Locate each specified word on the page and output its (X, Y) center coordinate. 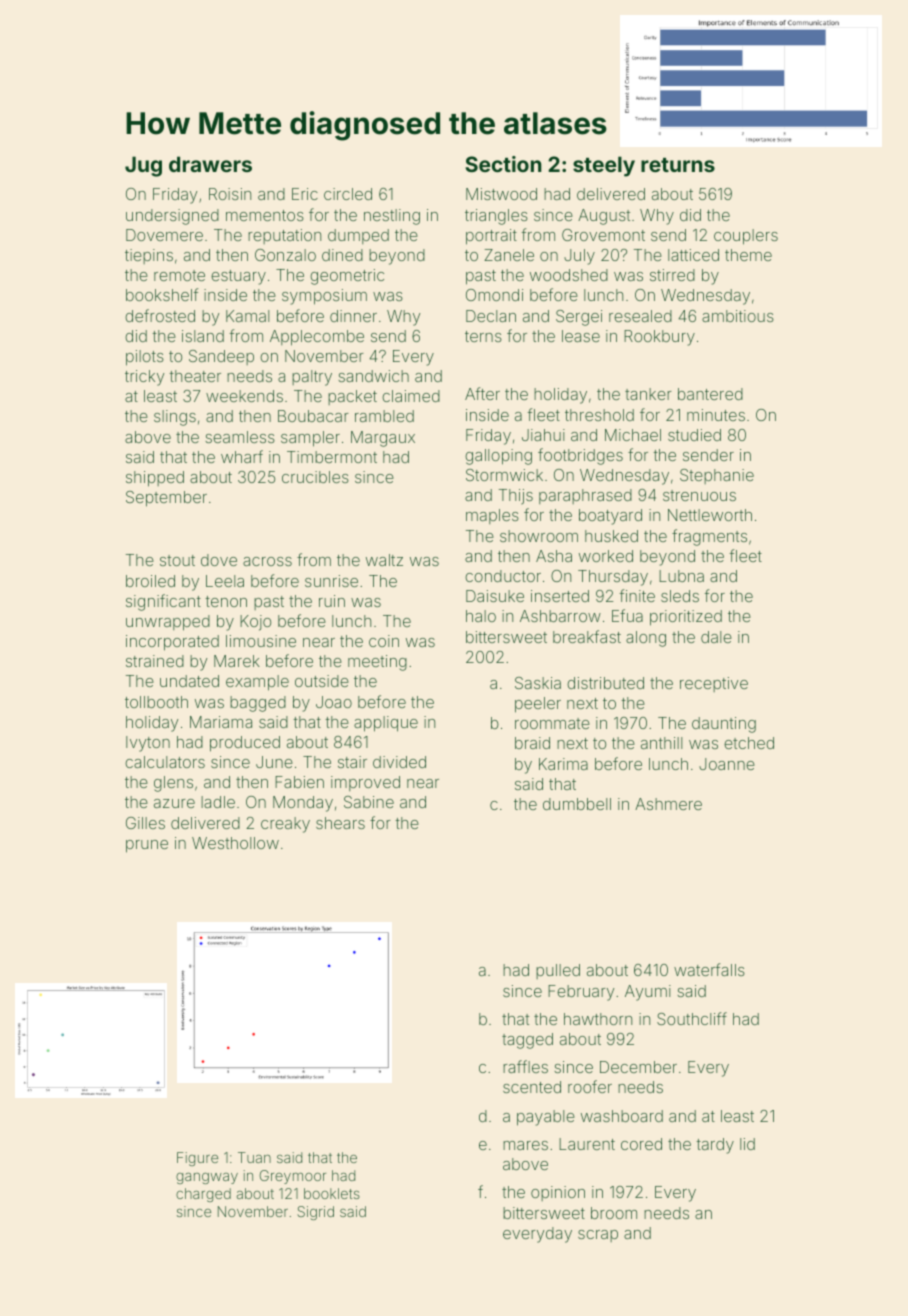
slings (175, 418)
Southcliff (692, 1018)
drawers (210, 164)
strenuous (699, 495)
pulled (558, 971)
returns (678, 165)
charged (203, 1195)
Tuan (254, 1157)
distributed (605, 683)
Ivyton (148, 744)
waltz (384, 560)
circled (348, 194)
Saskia (538, 683)
